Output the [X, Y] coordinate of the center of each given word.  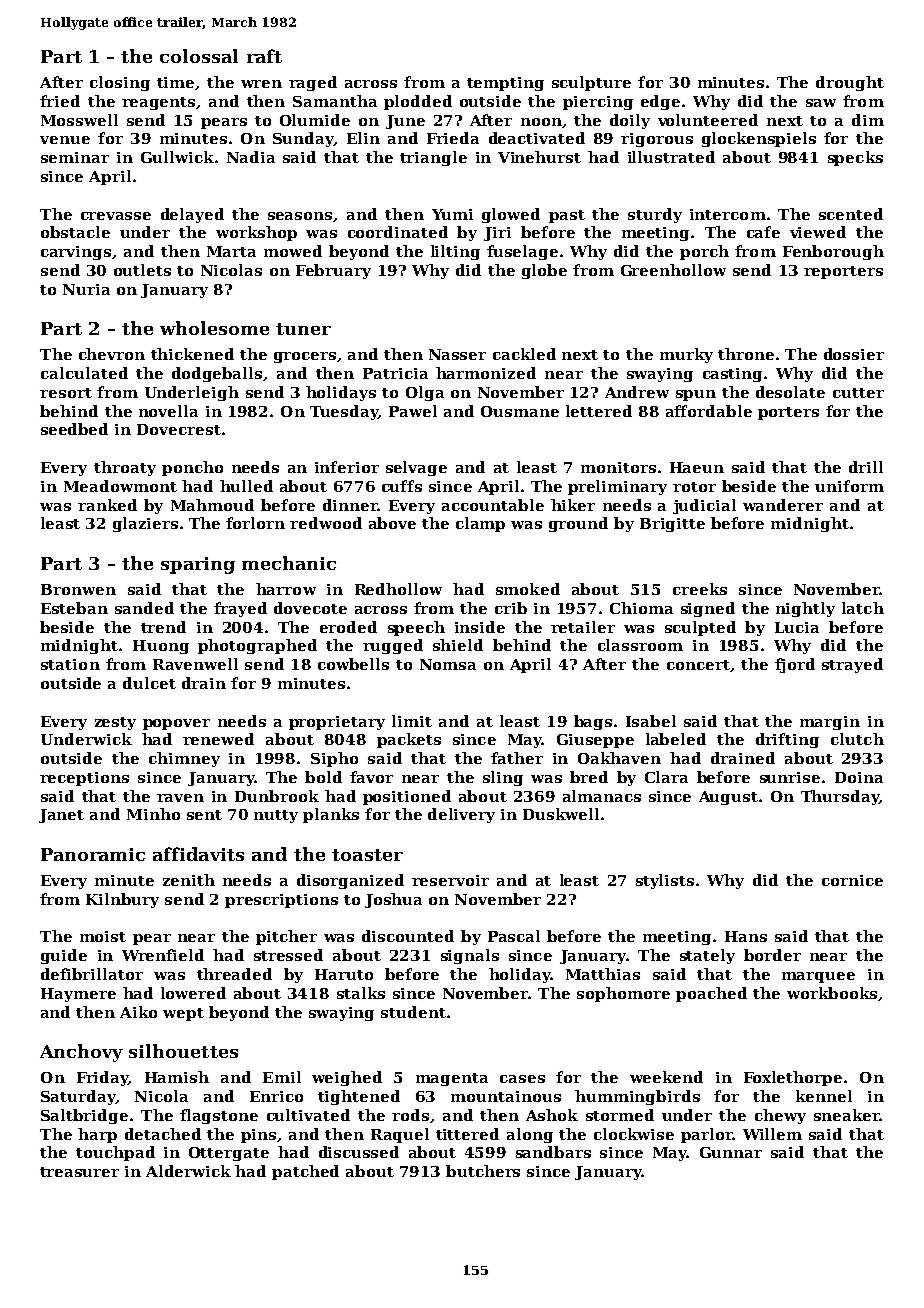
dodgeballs [217, 374]
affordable [709, 411]
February [333, 271]
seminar [75, 157]
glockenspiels [759, 139]
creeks [700, 589]
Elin [363, 138]
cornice [852, 880]
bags [593, 722]
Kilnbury [122, 900]
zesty [115, 723]
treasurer [79, 1172]
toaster [367, 855]
